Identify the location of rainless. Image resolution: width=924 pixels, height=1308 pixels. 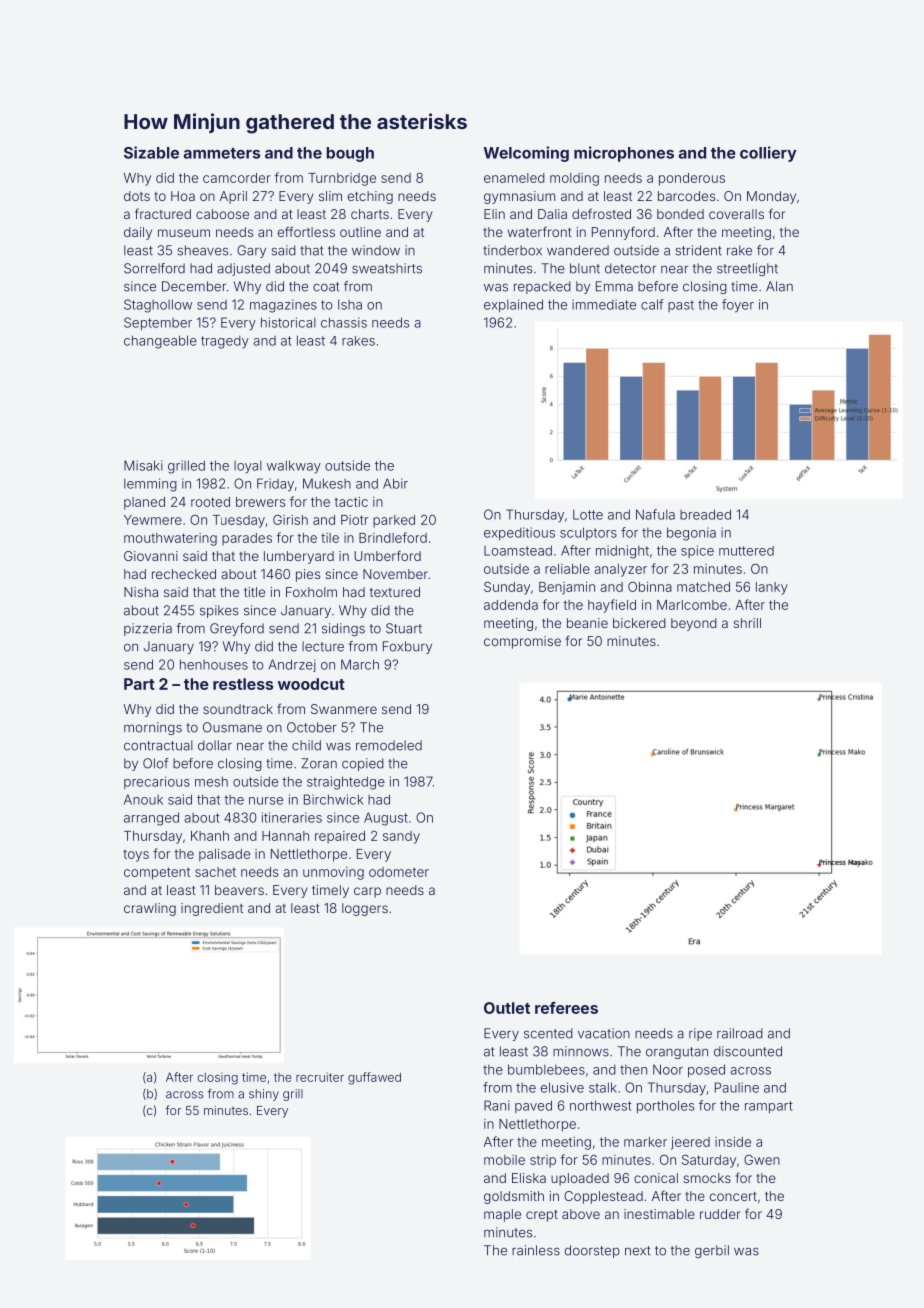
(536, 1250).
